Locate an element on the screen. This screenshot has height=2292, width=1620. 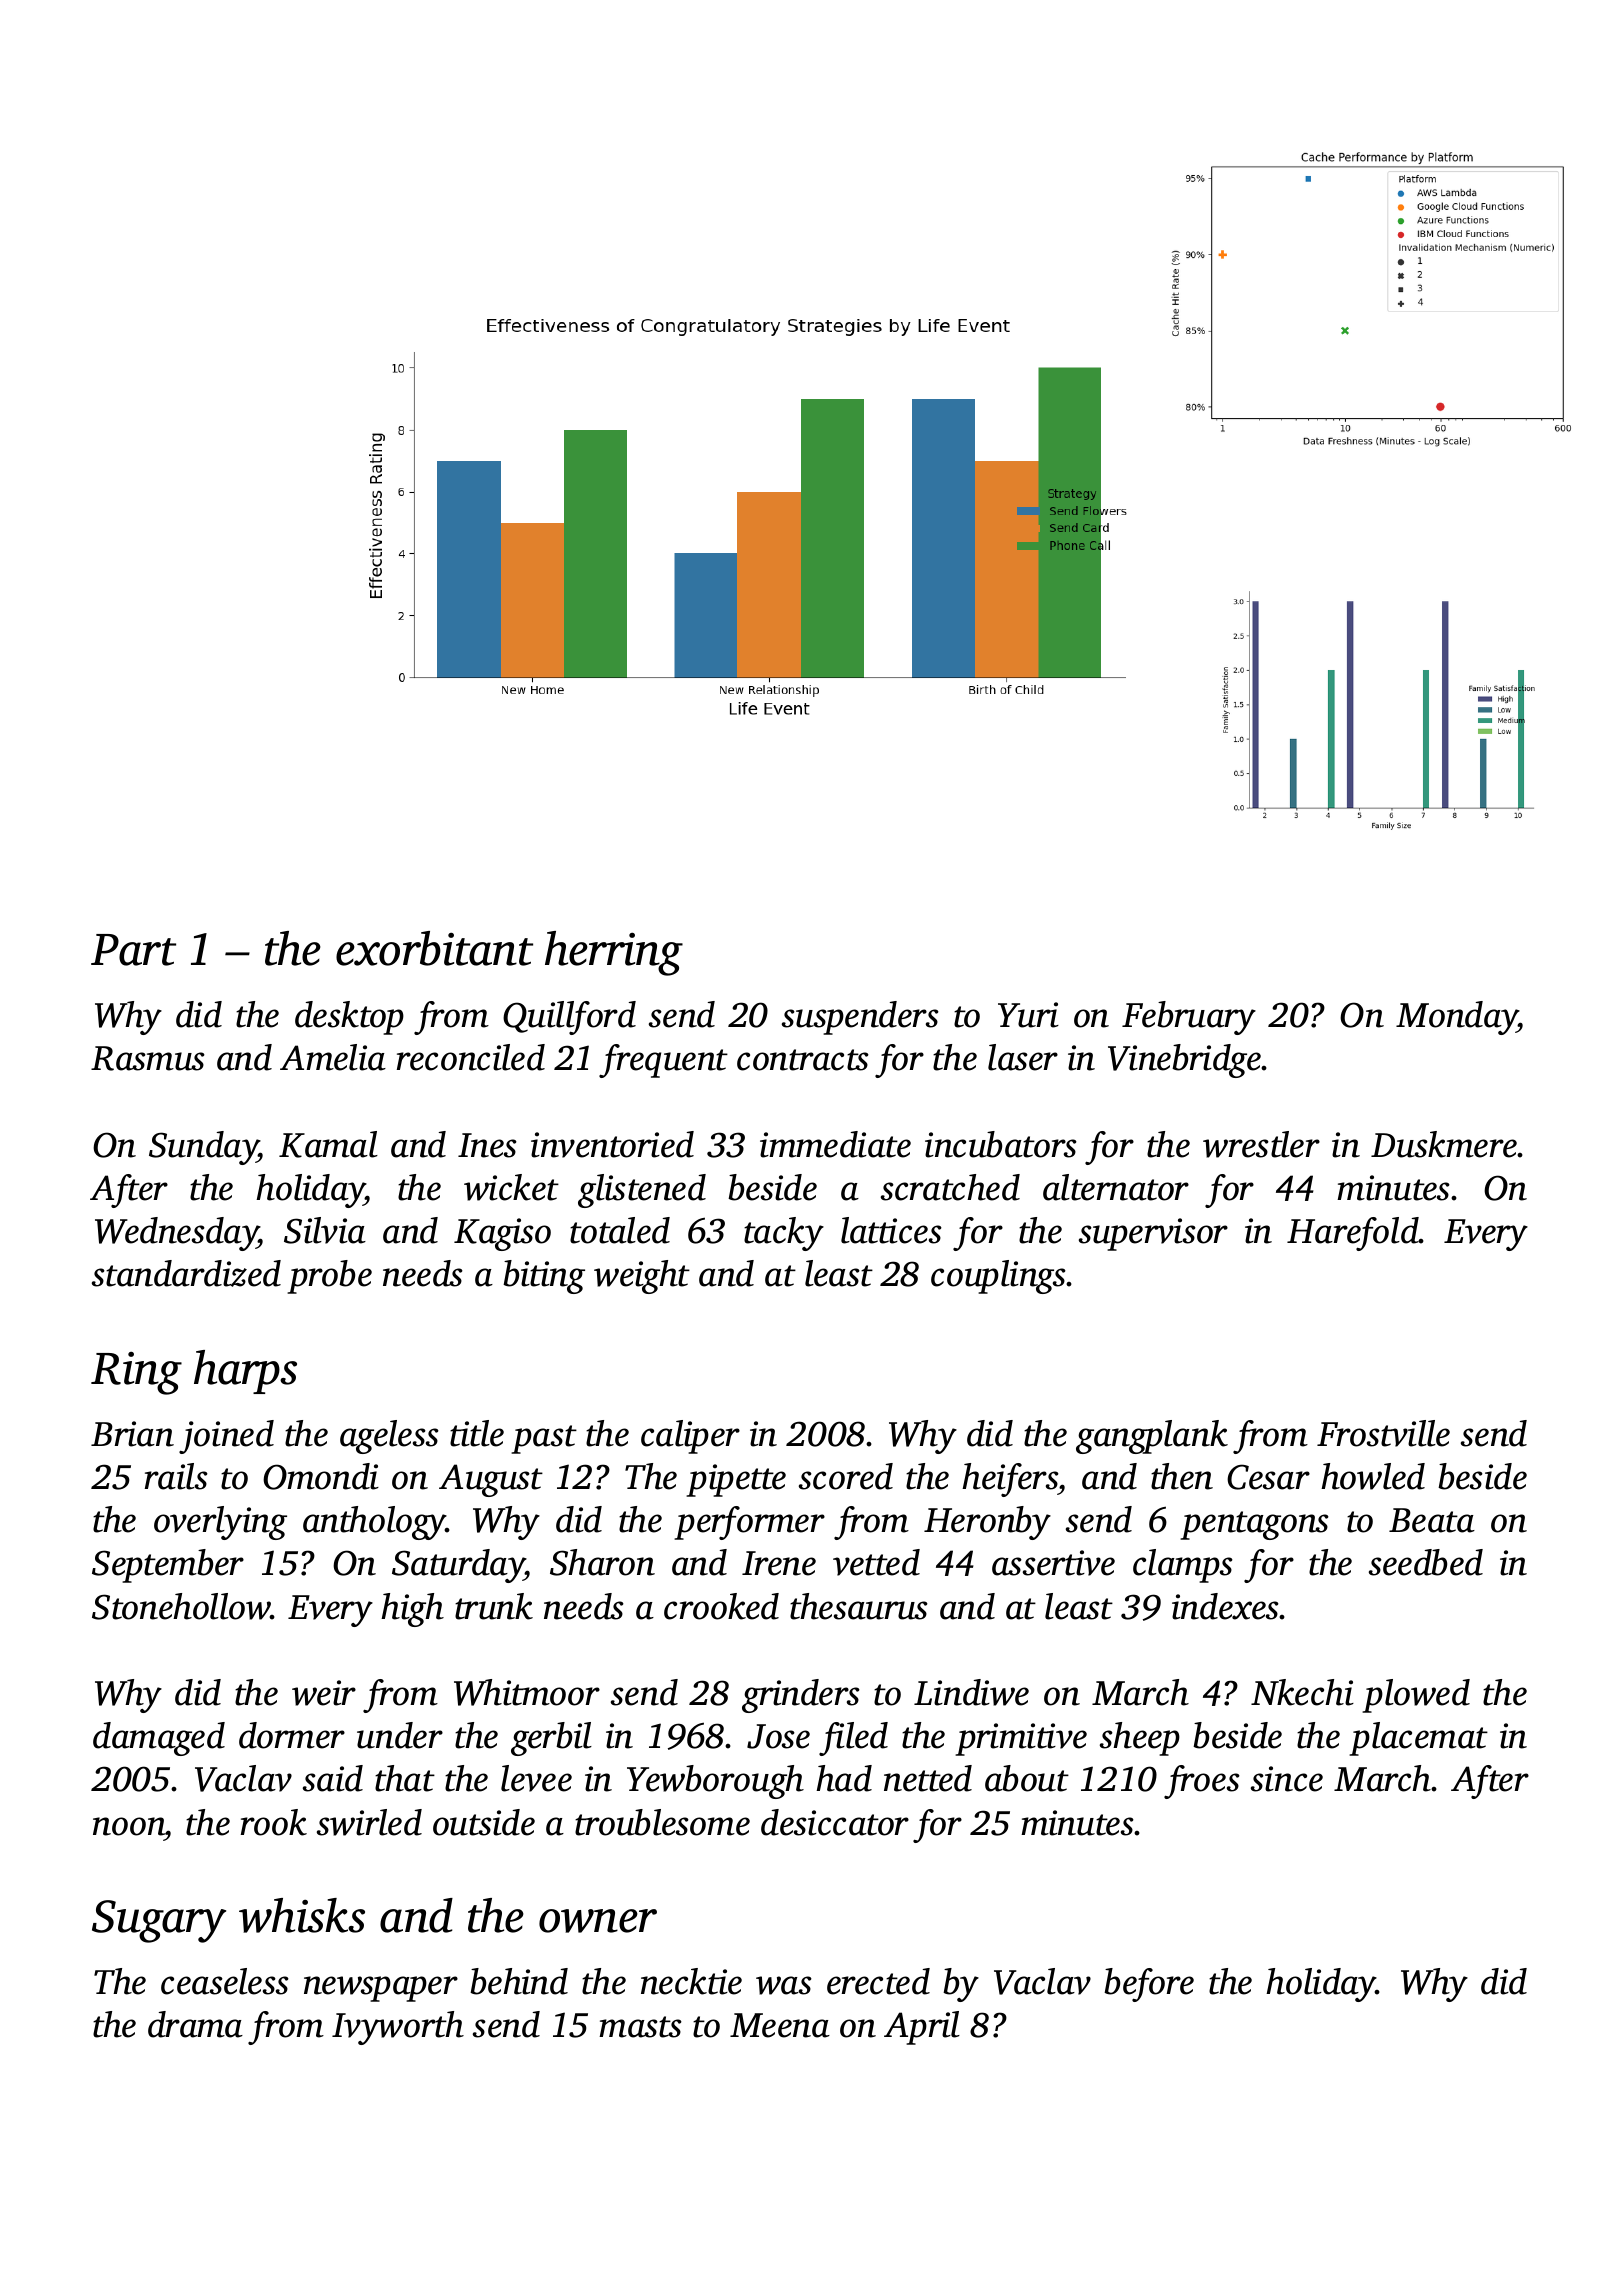
behind is located at coordinates (519, 1981).
